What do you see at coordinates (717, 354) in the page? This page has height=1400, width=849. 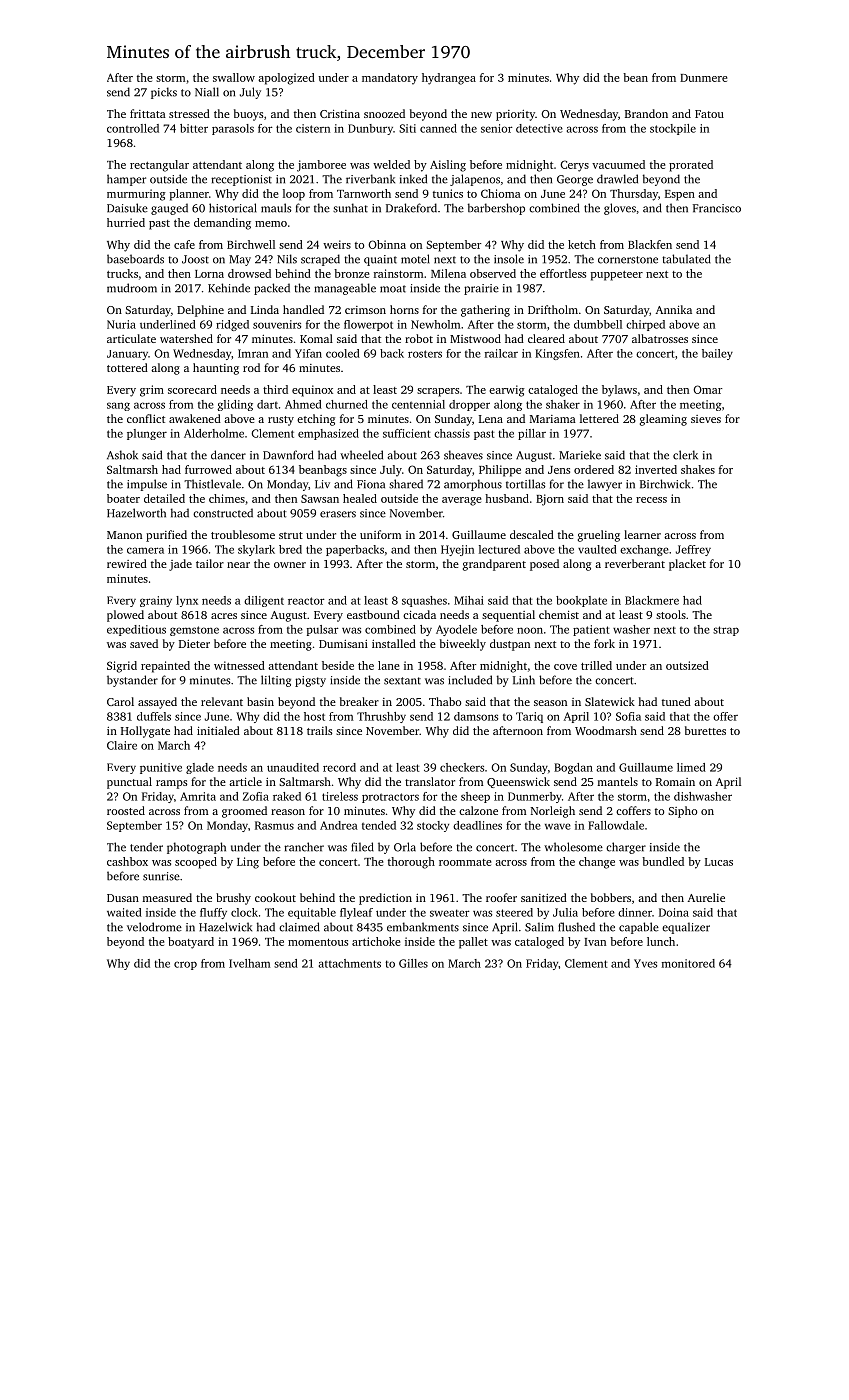 I see `bailey` at bounding box center [717, 354].
